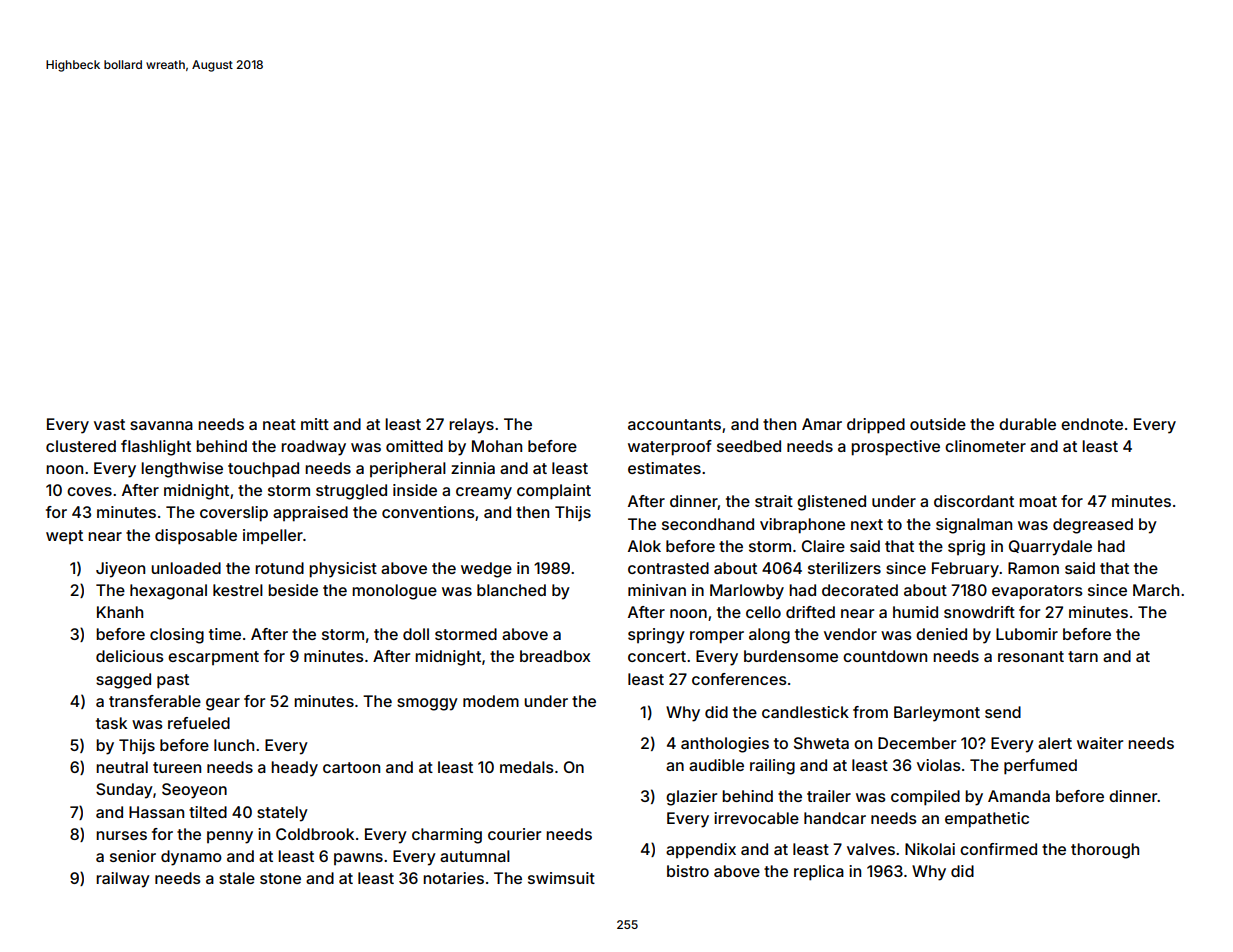 The height and width of the screenshot is (952, 1233). I want to click on nurses, so click(121, 835).
